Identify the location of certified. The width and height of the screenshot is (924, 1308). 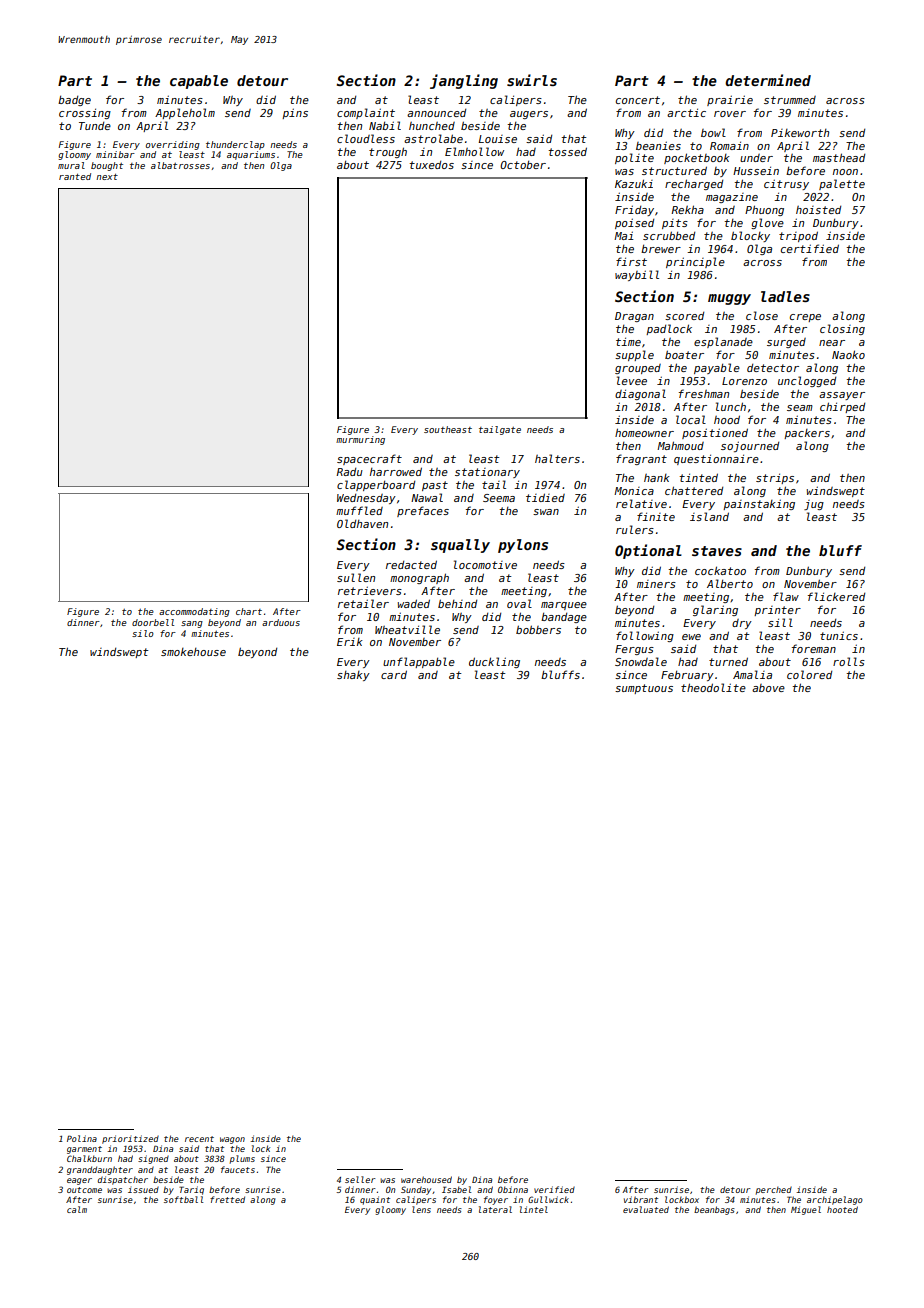
(810, 248).
